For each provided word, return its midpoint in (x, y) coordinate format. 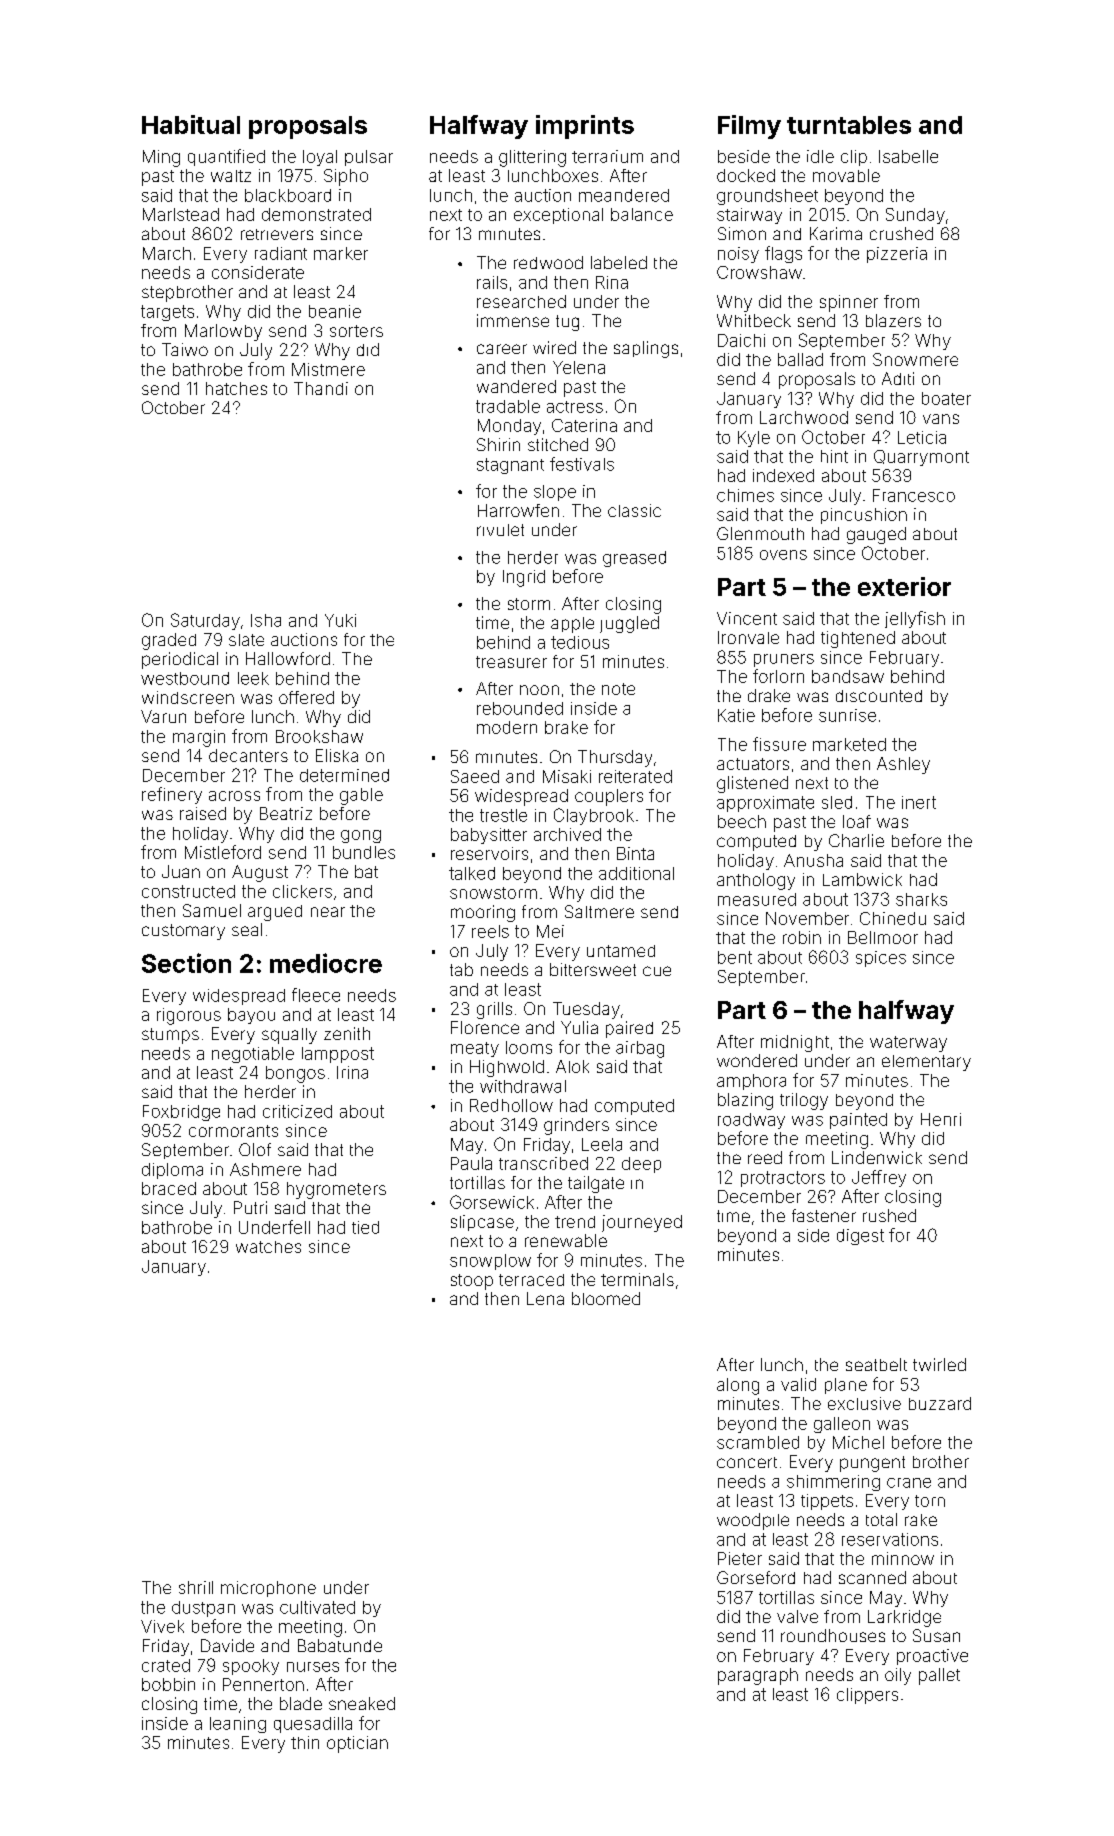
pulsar (369, 158)
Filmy (749, 127)
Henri (941, 1119)
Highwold (507, 1068)
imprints (585, 127)
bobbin (168, 1684)
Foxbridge (181, 1113)
